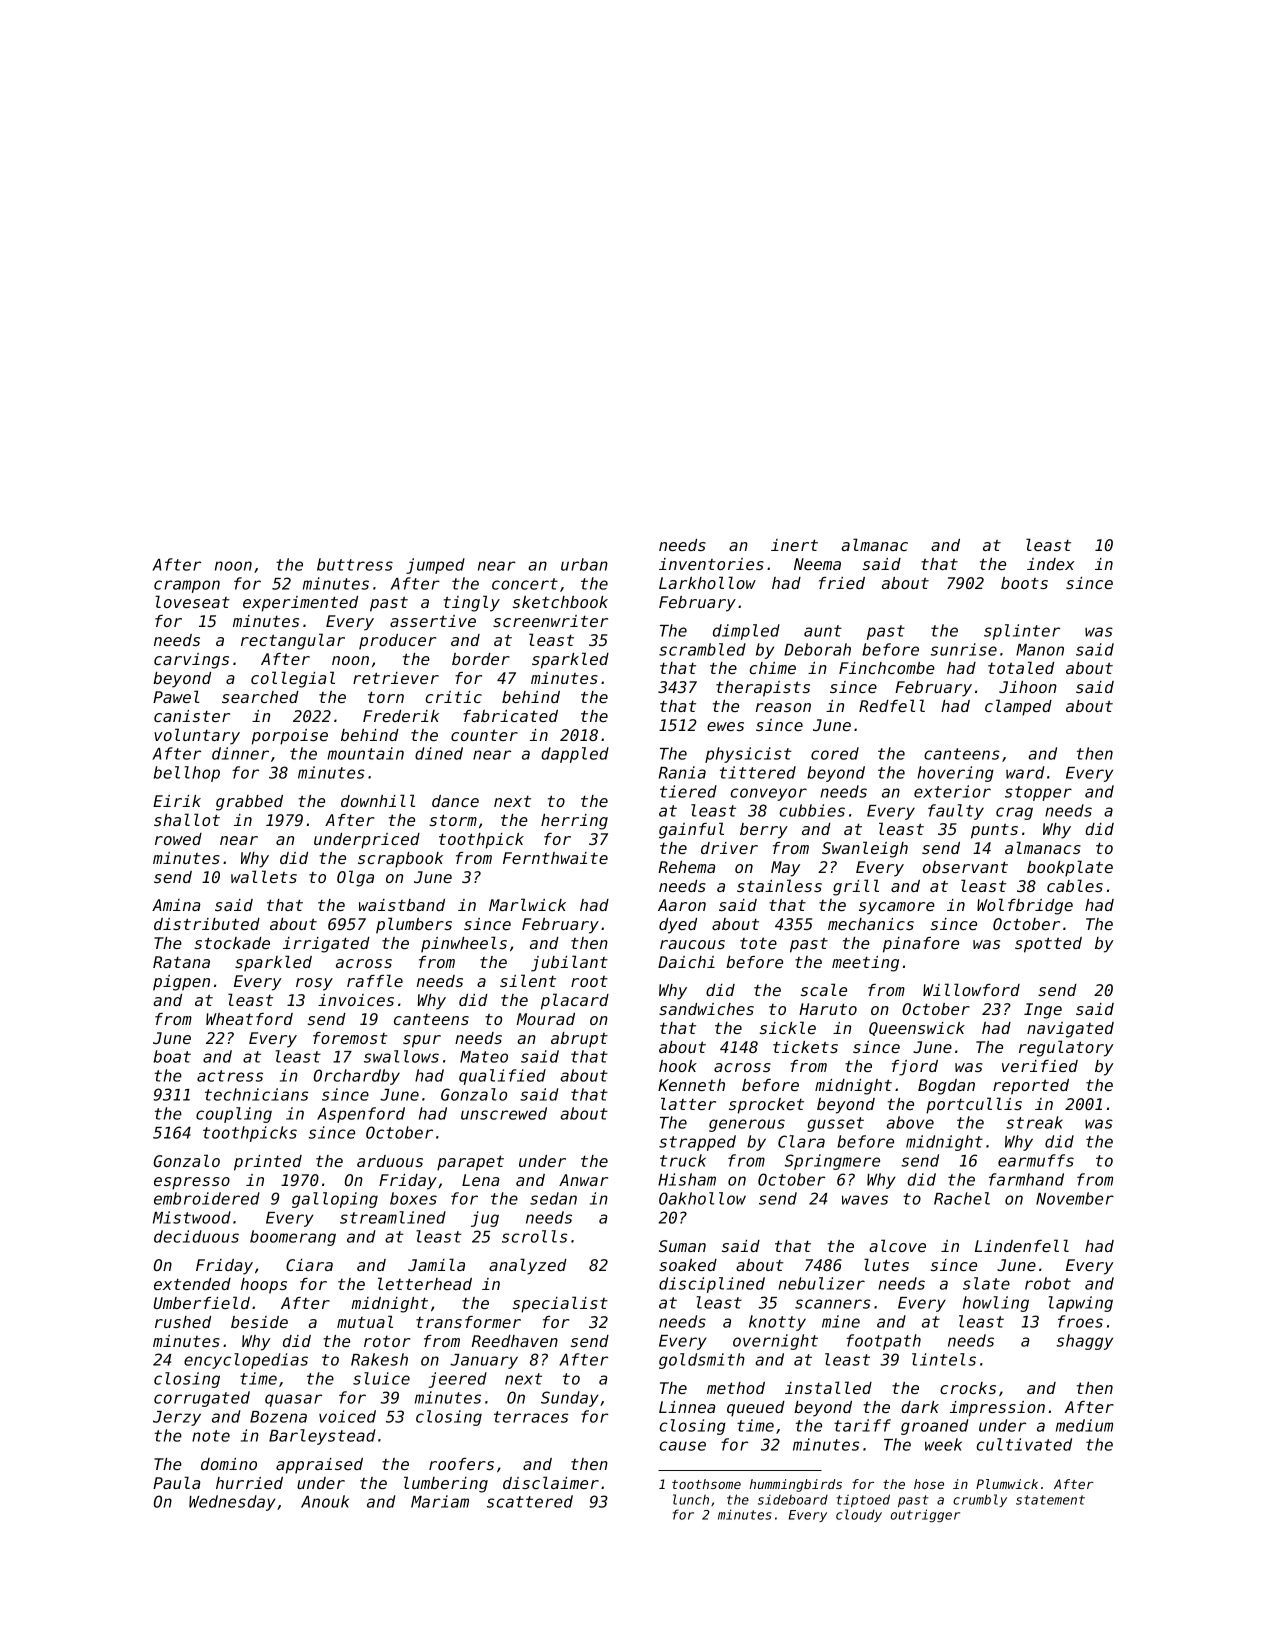  I want to click on boat, so click(172, 1056).
